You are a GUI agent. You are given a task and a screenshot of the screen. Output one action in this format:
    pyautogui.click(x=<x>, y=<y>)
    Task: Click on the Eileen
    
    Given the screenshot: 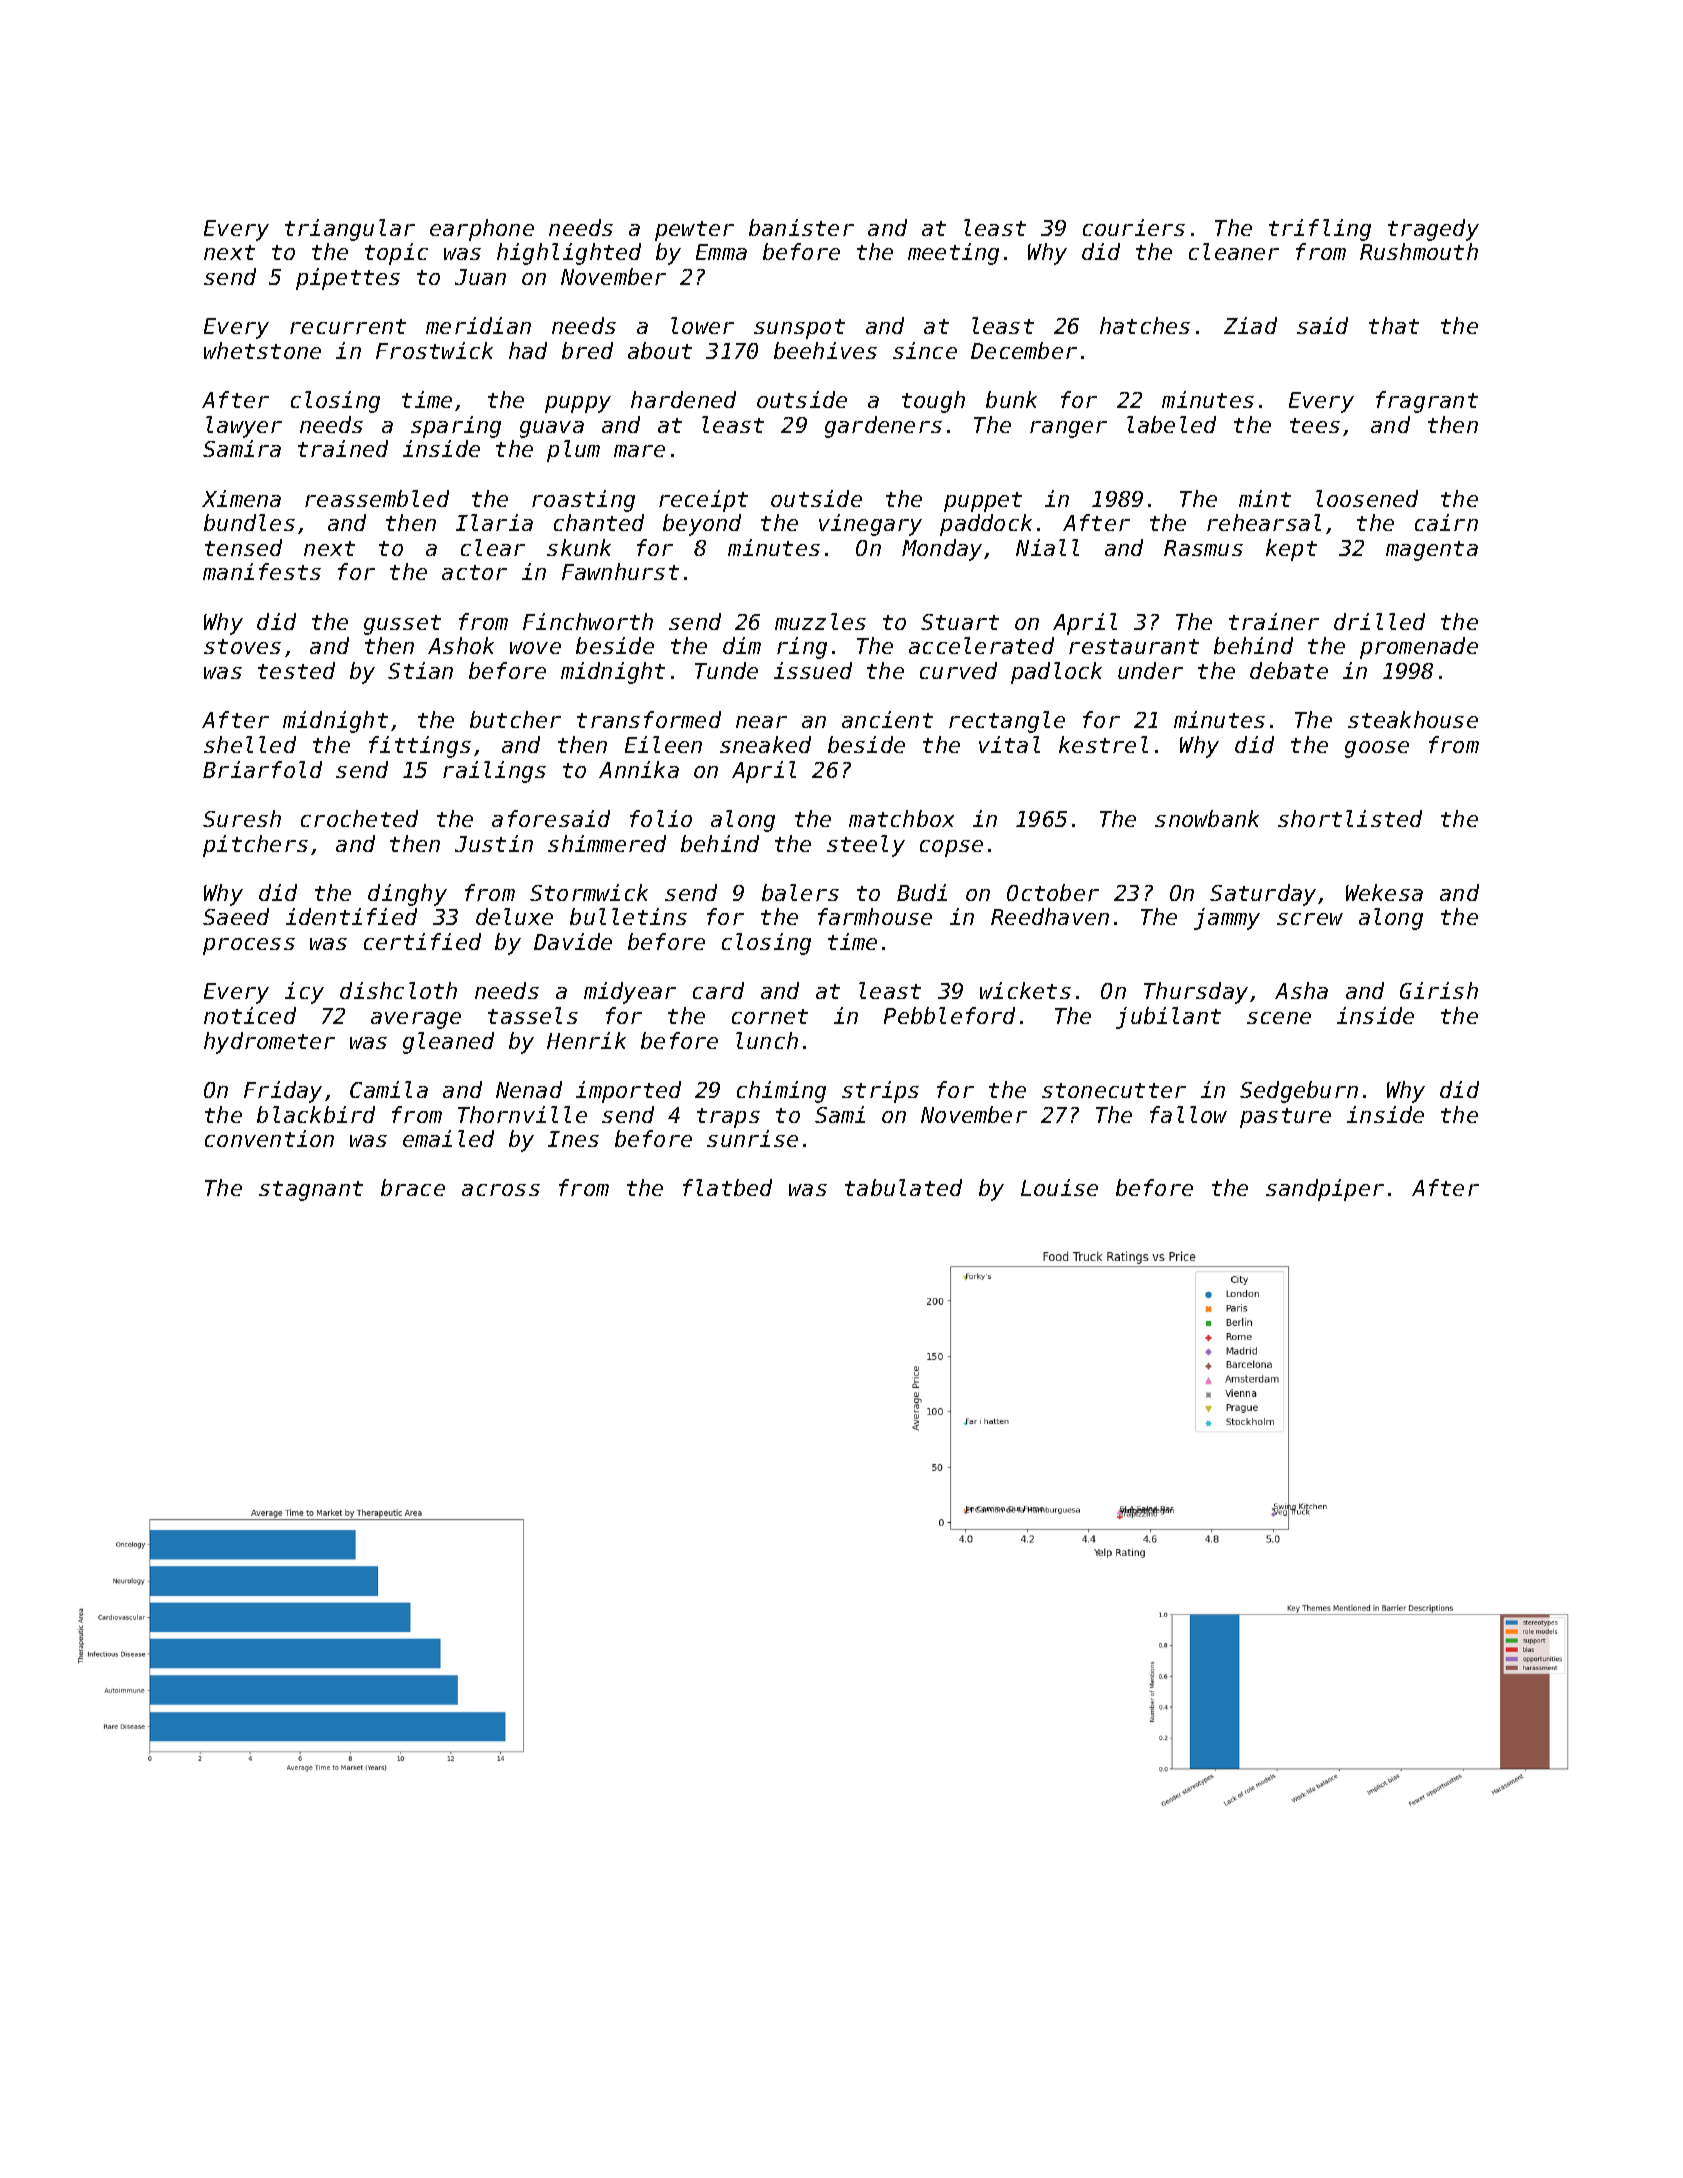 What is the action you would take?
    pyautogui.click(x=663, y=744)
